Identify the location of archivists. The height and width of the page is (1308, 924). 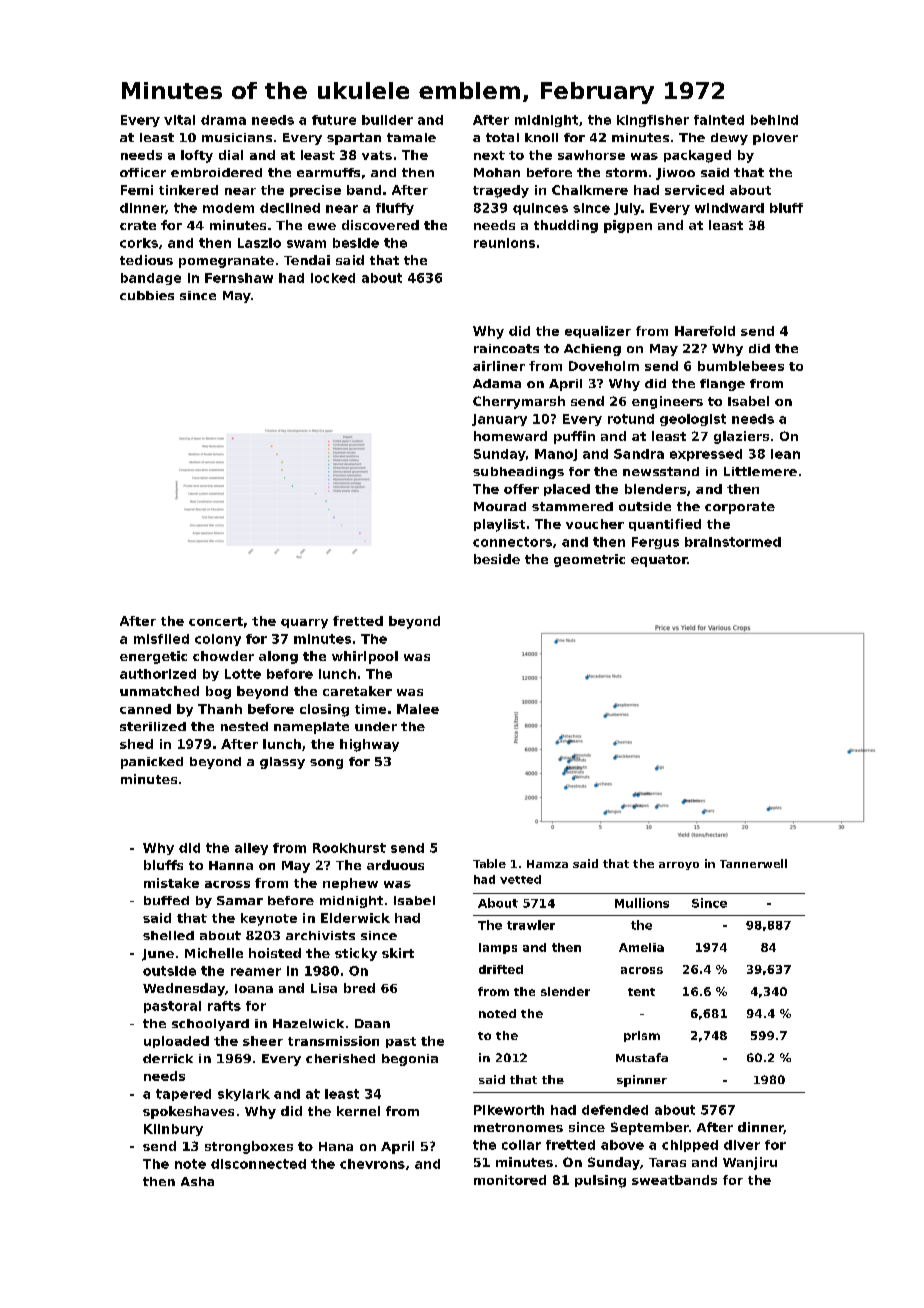
(320, 935).
